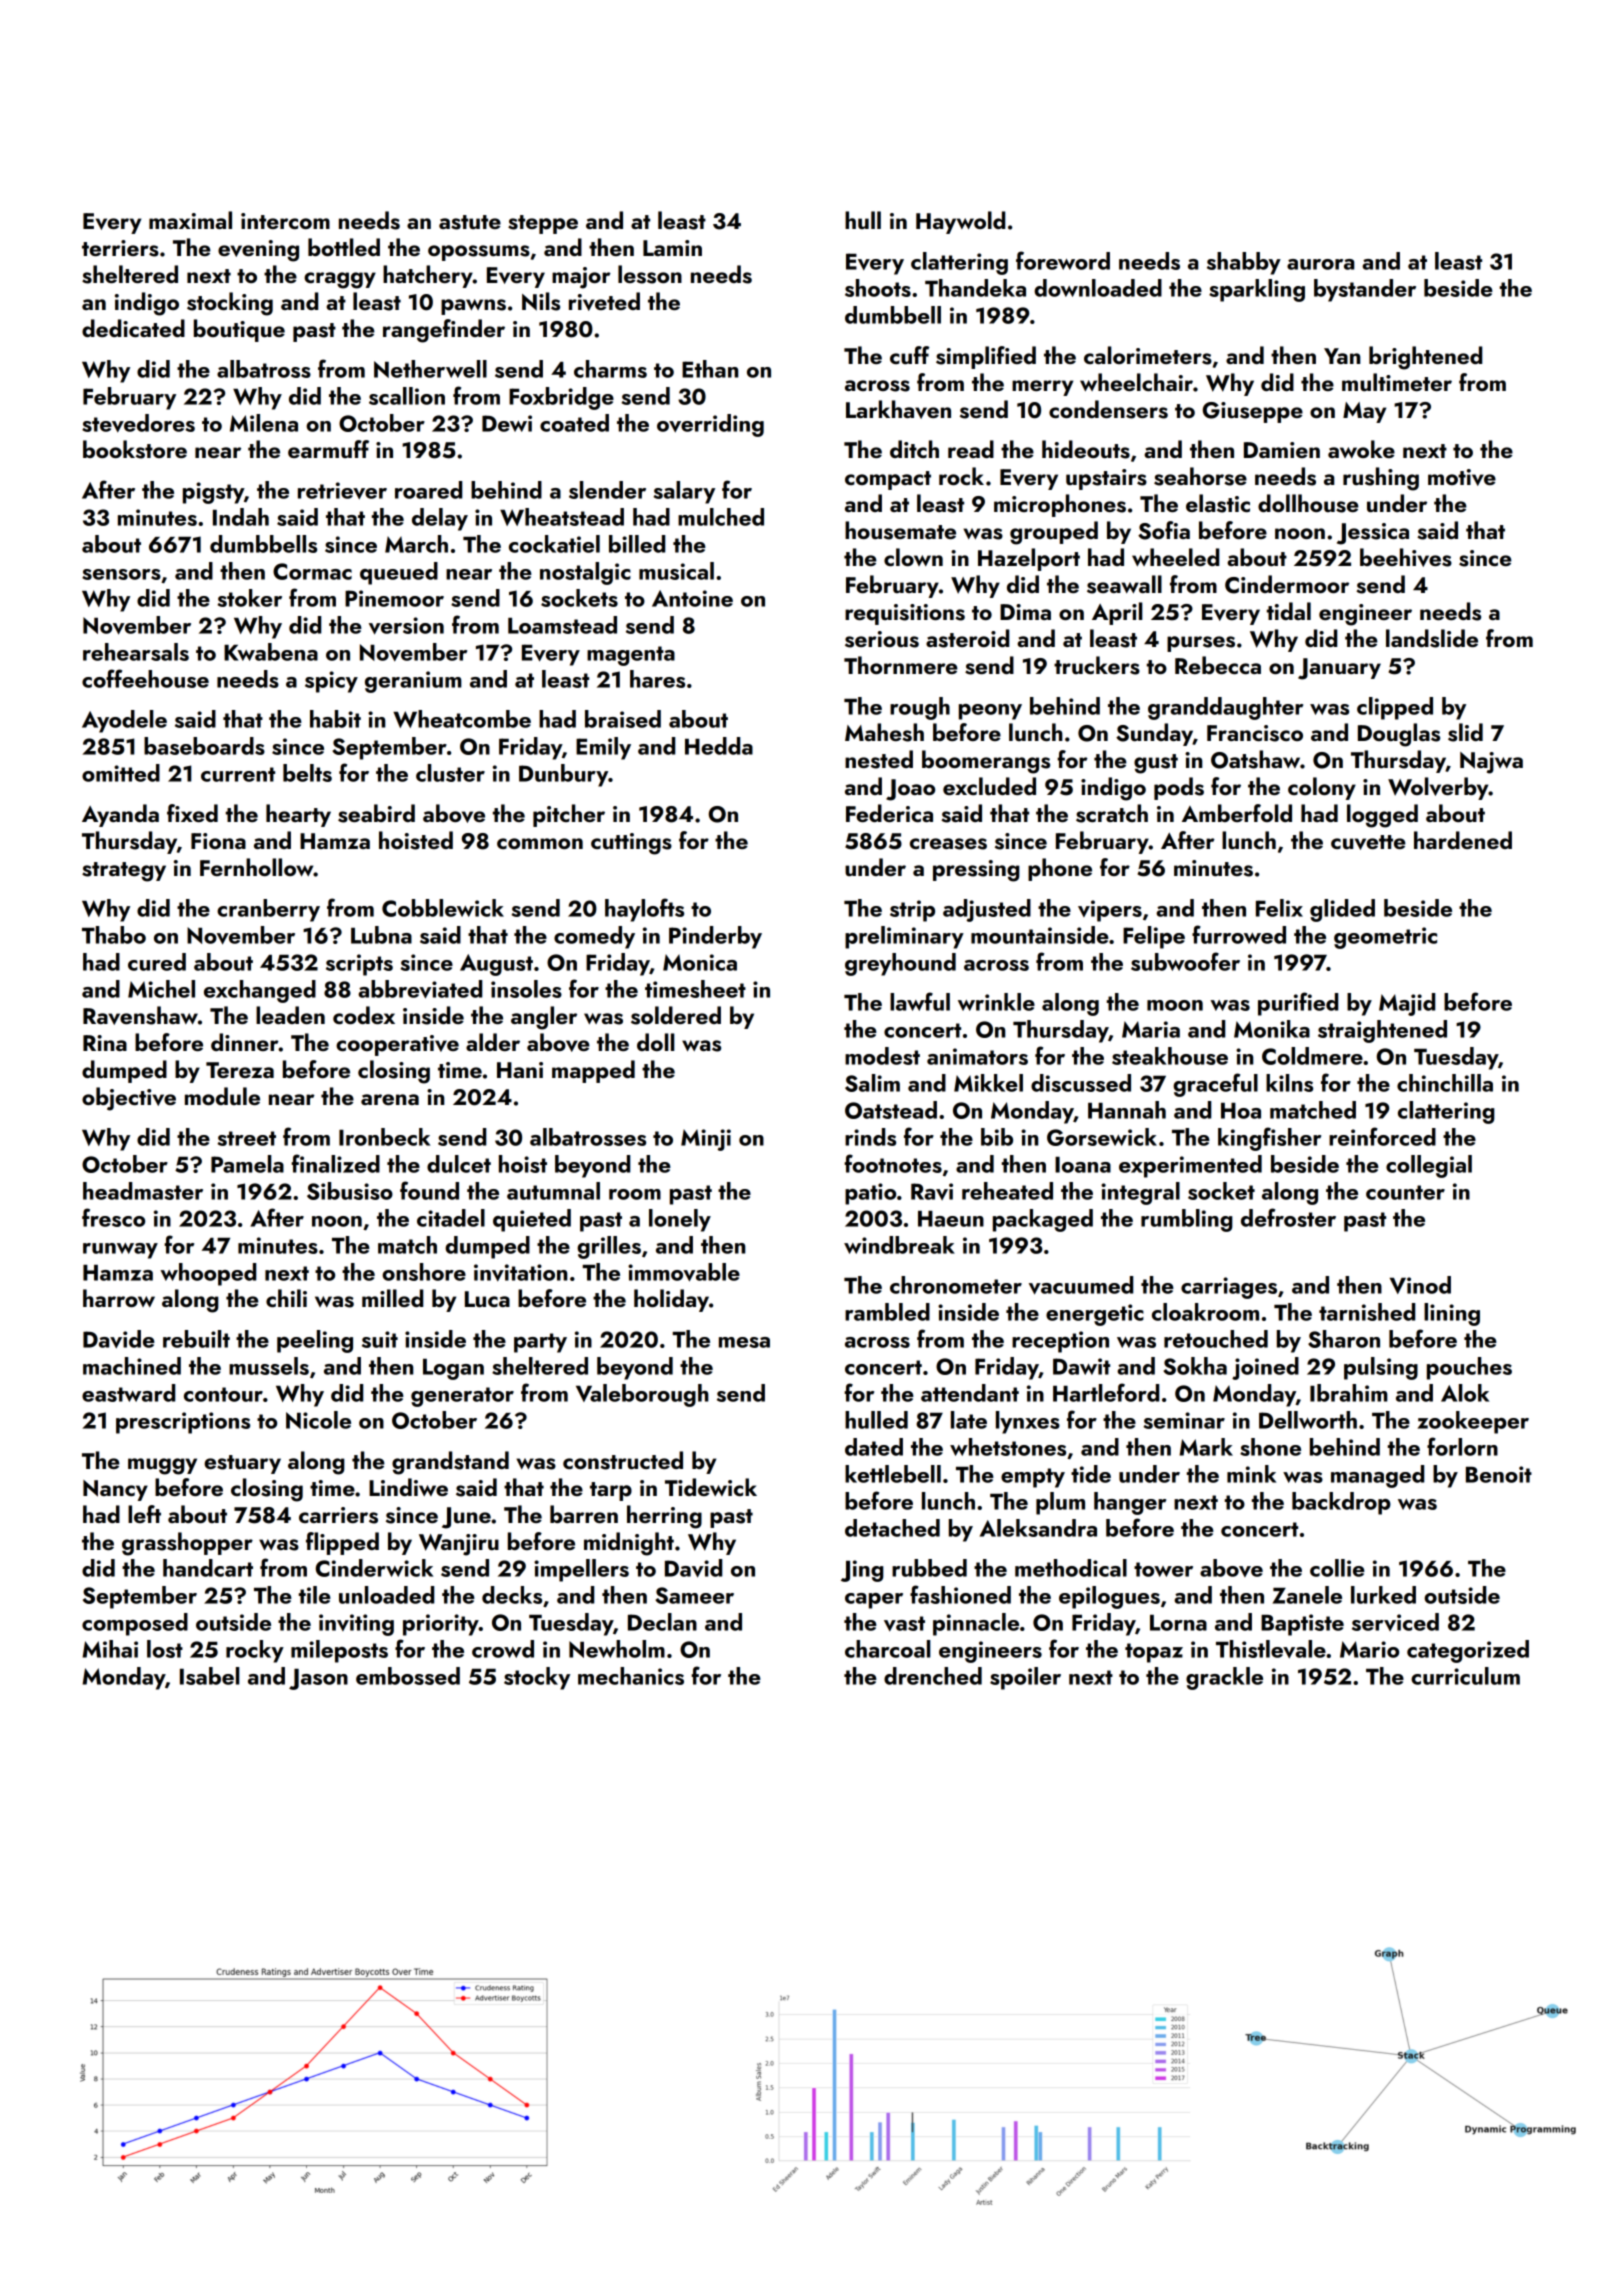 This screenshot has height=2292, width=1620. Describe the element at coordinates (124, 872) in the screenshot. I see `strategy` at that location.
